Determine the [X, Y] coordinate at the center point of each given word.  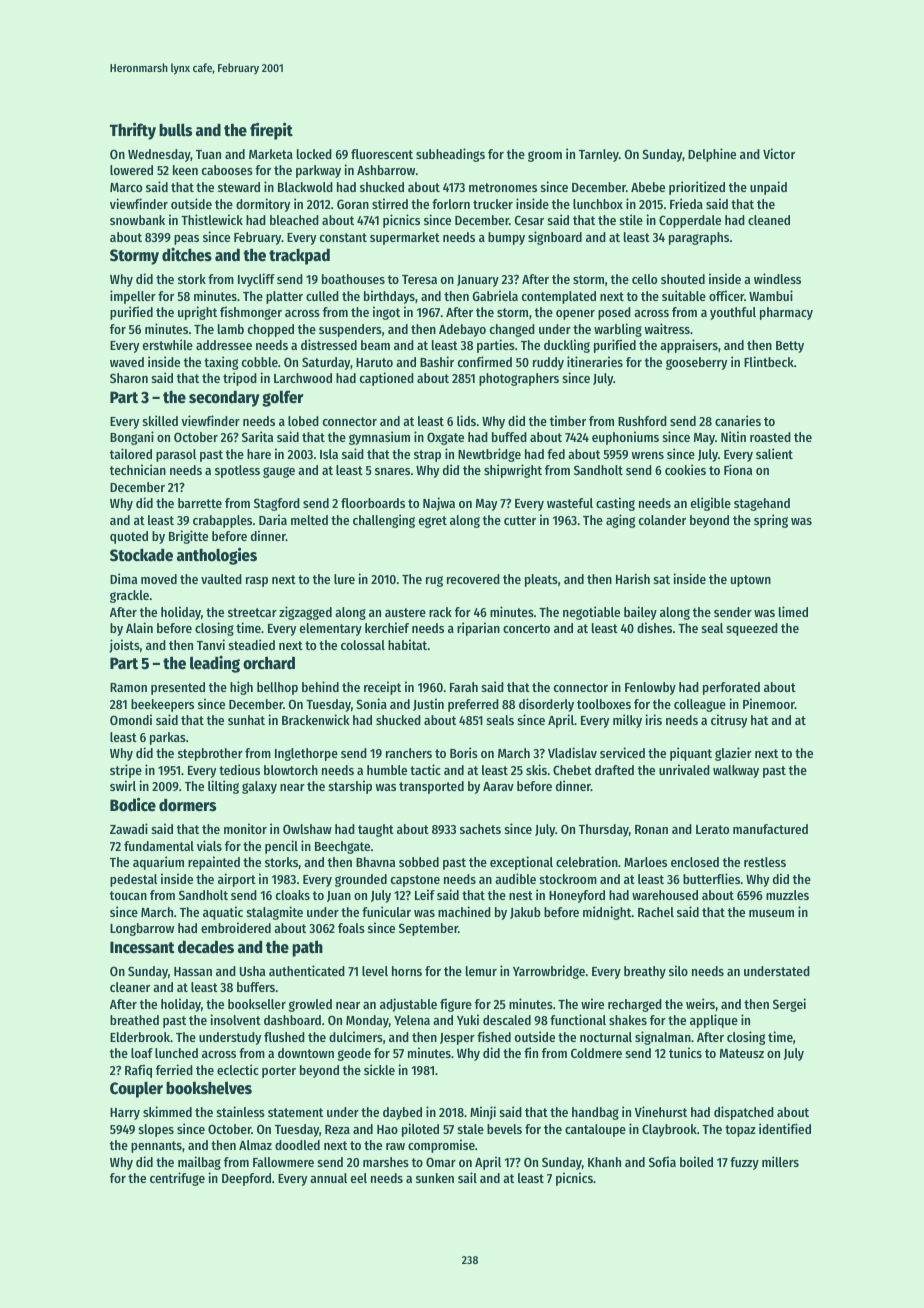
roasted [770, 437]
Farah [464, 687]
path [307, 948]
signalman [663, 1038]
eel [359, 1178]
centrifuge [177, 1179]
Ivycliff [256, 280]
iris [653, 719]
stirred [390, 203]
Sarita [257, 436]
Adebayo [462, 330]
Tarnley [599, 155]
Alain [139, 627]
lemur [481, 971]
